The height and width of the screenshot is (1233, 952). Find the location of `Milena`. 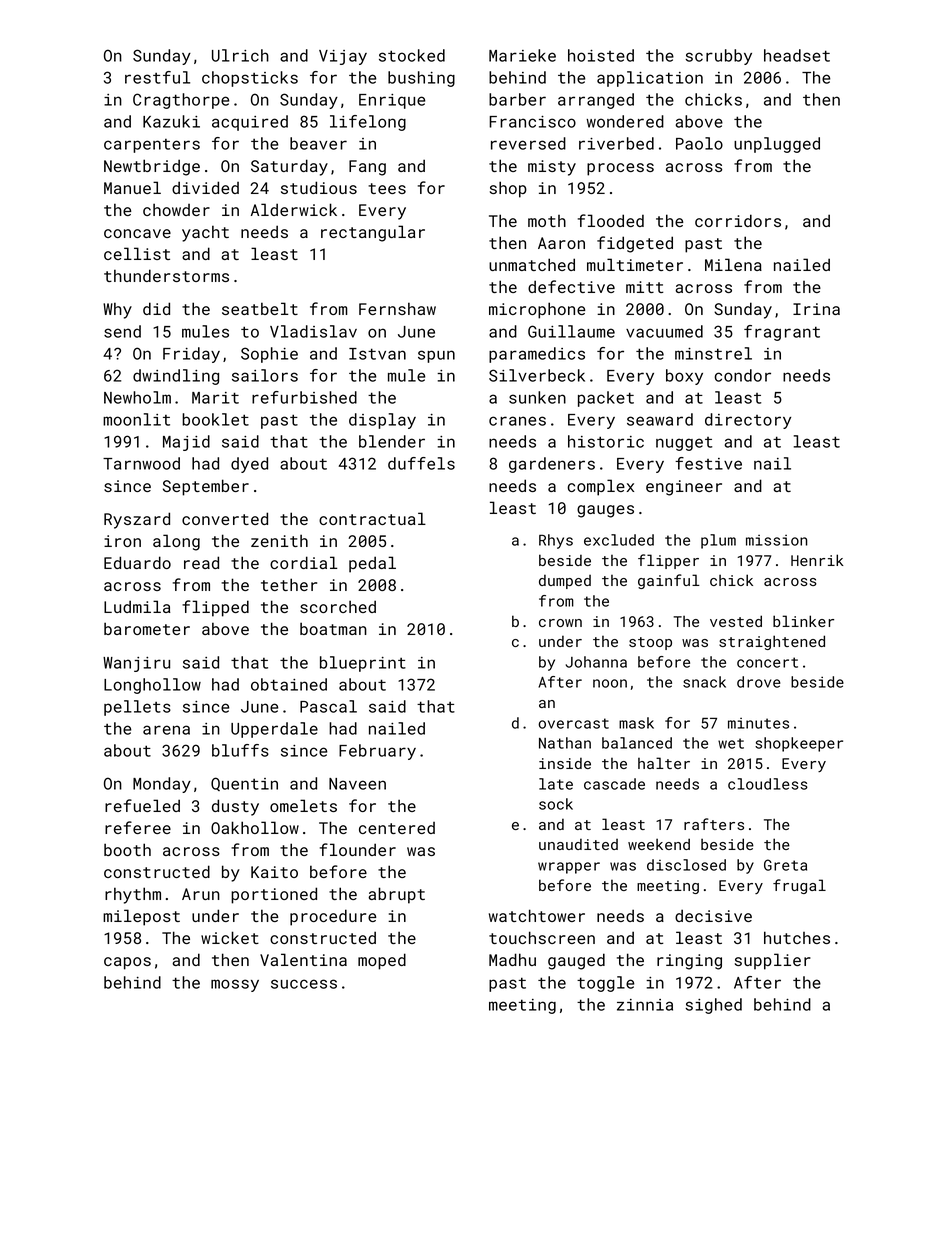

Milena is located at coordinates (733, 264).
